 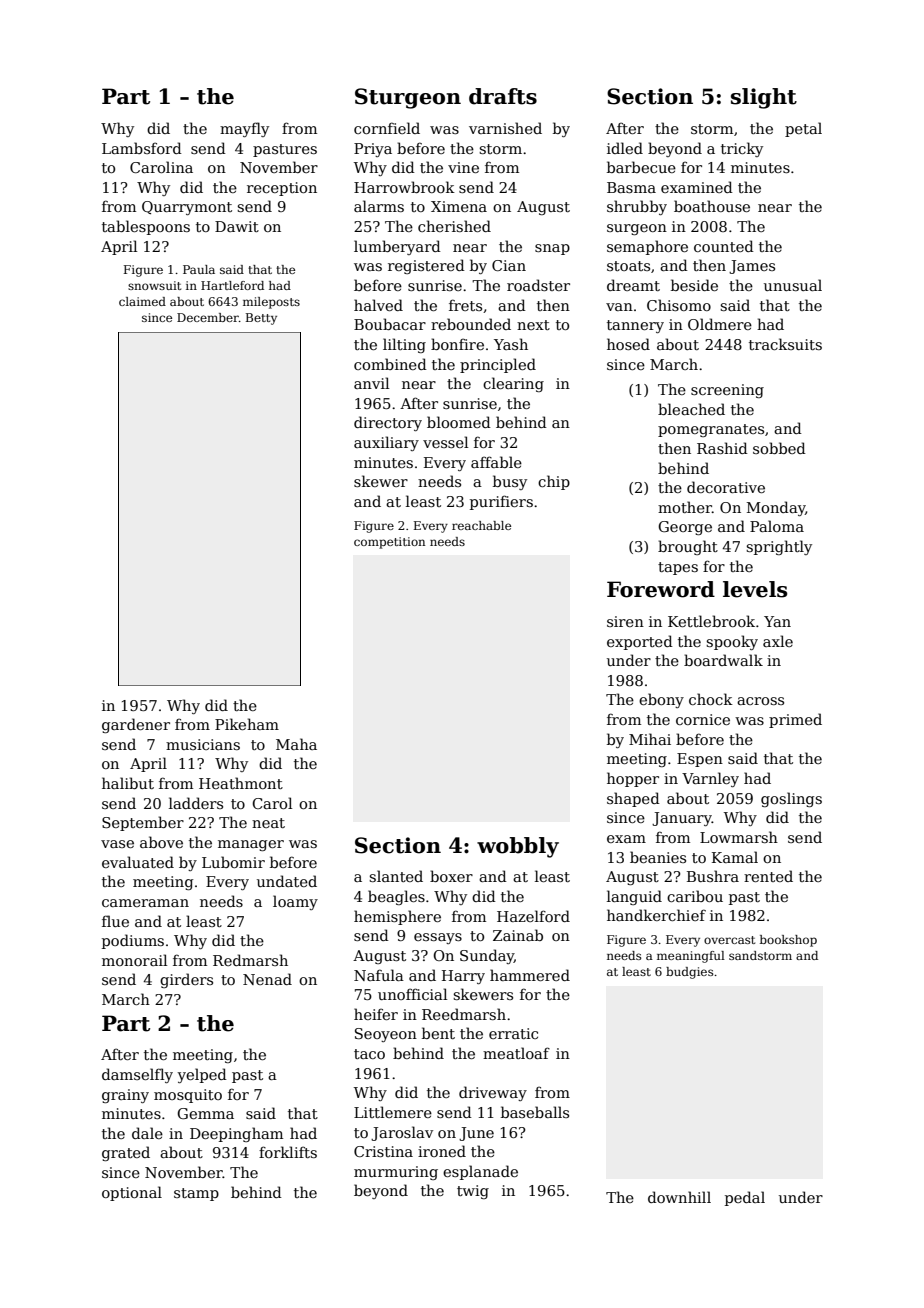 I want to click on Dawit, so click(x=237, y=226).
